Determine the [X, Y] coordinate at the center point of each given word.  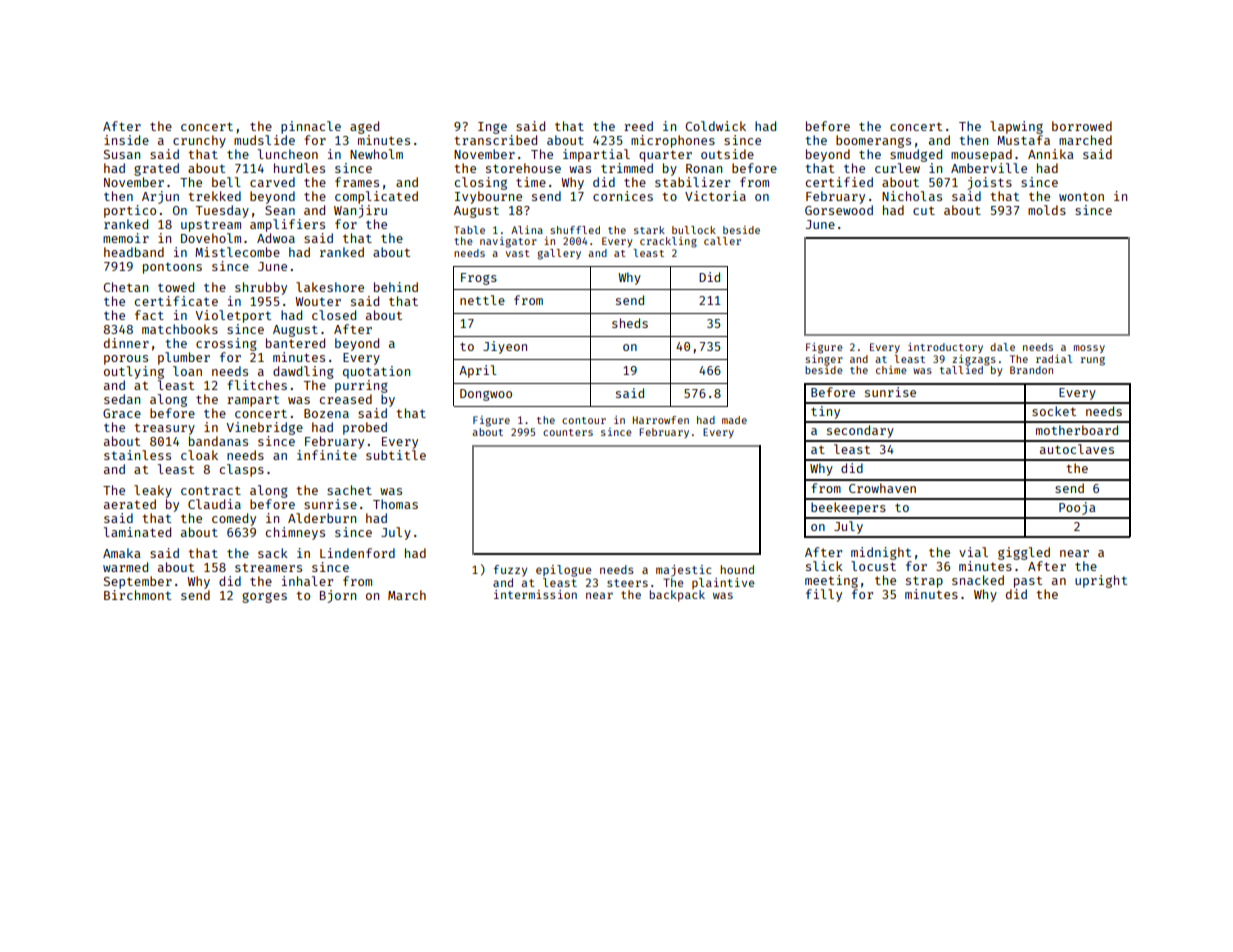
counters [568, 432]
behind [396, 287]
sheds [630, 323]
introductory [945, 348]
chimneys [295, 533]
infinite [327, 455]
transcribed [495, 140]
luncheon [288, 154]
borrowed [1082, 126]
